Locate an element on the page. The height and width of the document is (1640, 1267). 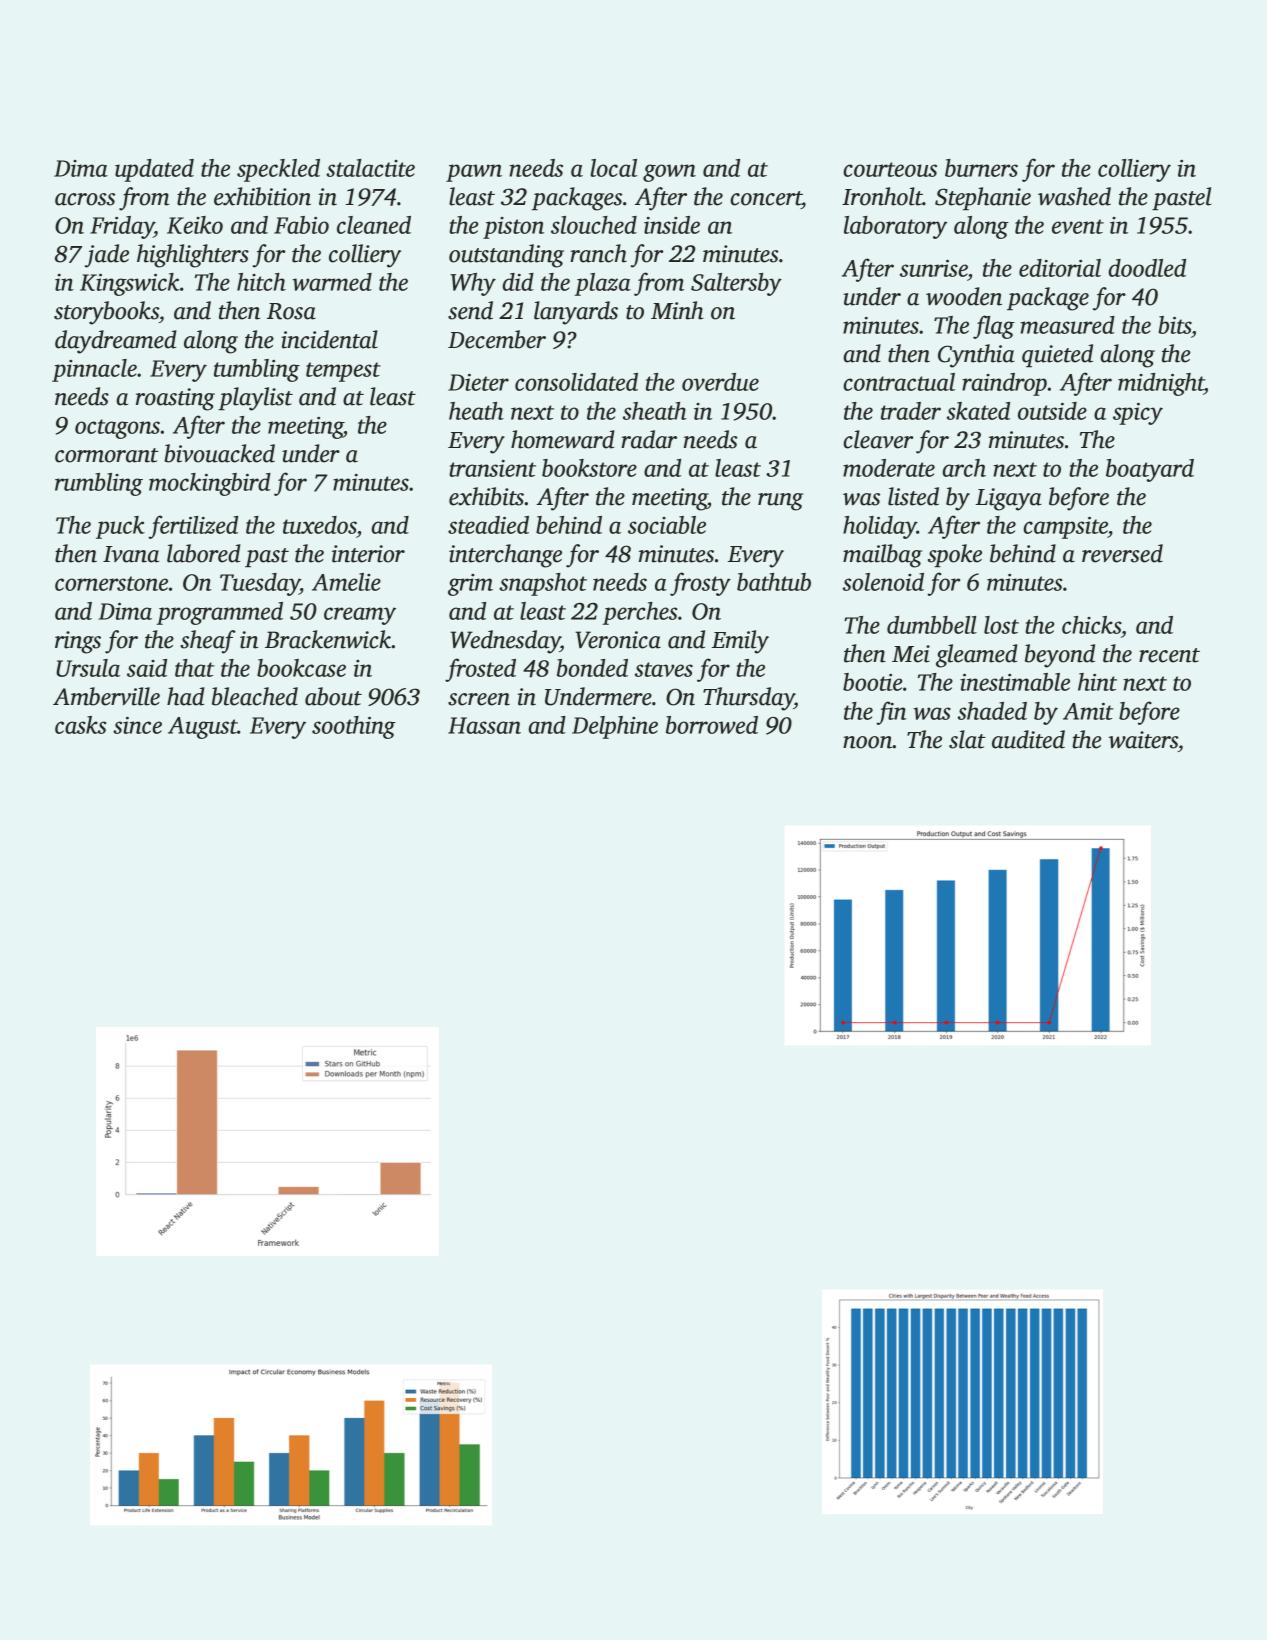
event is located at coordinates (1078, 226).
